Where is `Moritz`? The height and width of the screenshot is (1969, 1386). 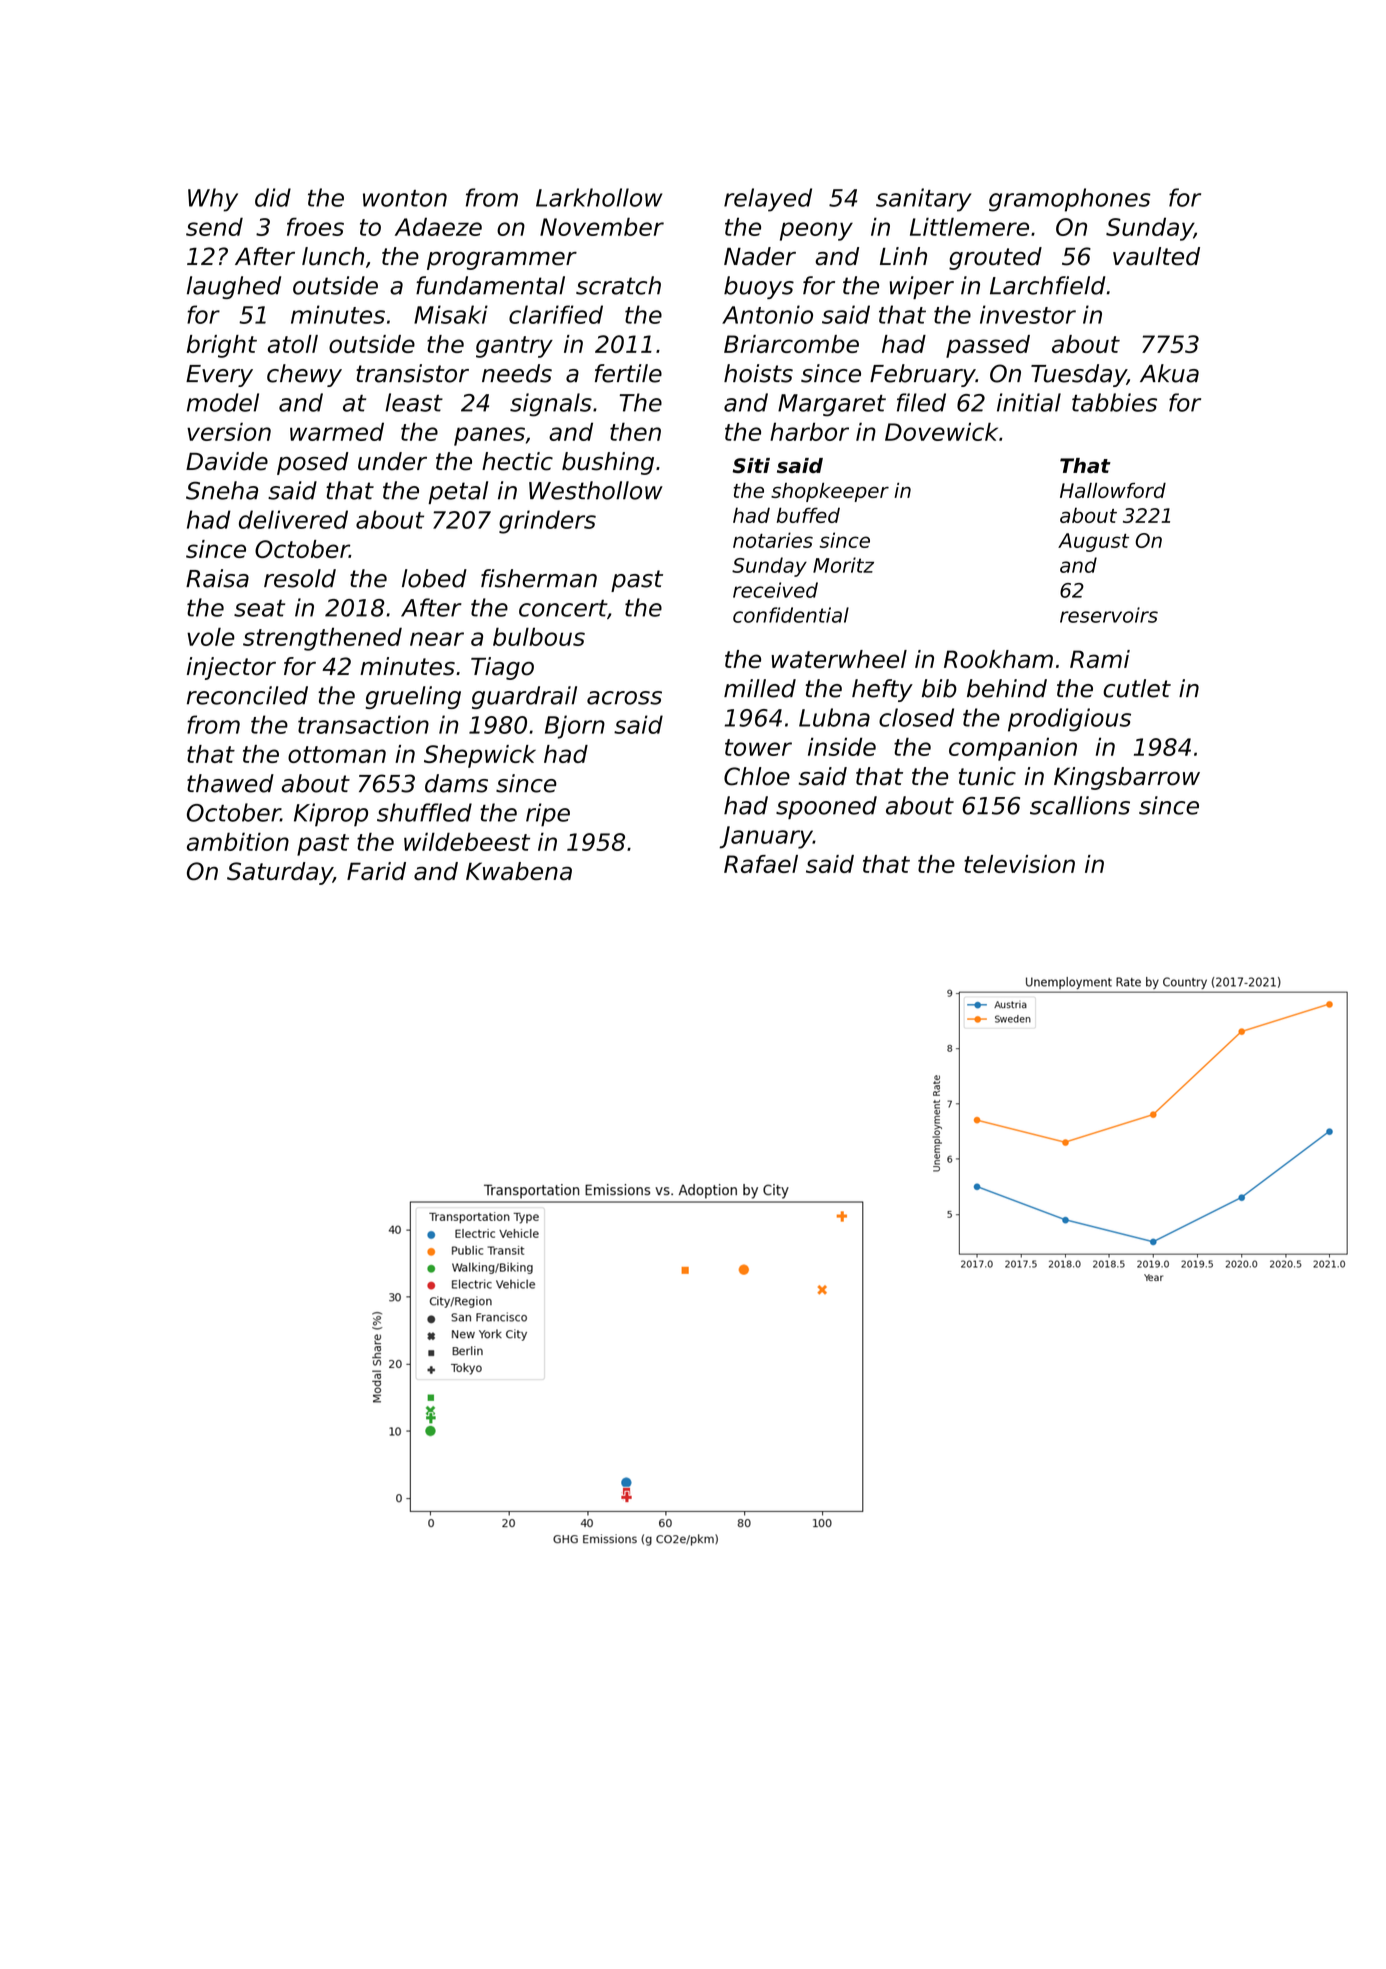 Moritz is located at coordinates (843, 565).
